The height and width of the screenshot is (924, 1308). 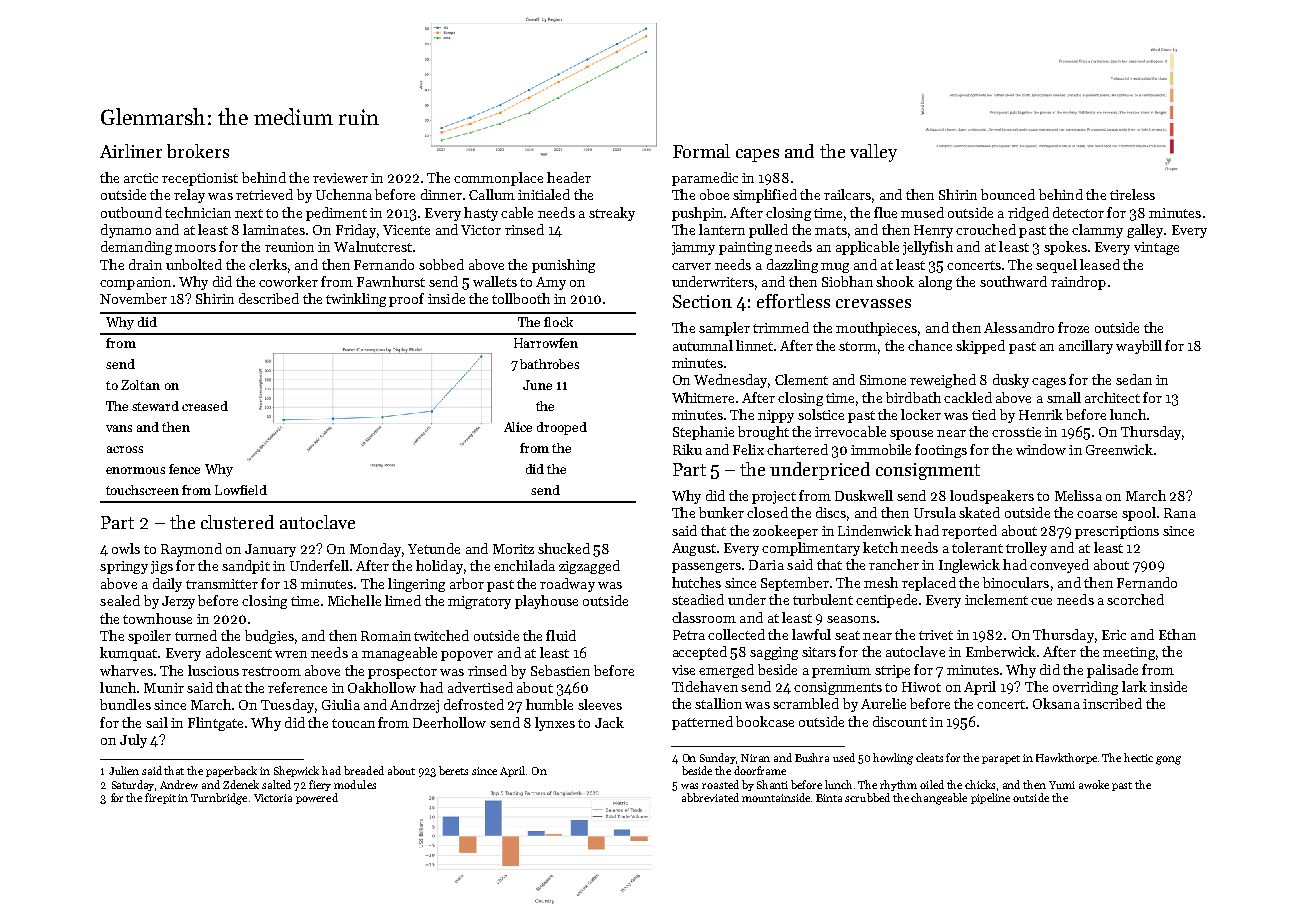 I want to click on owls, so click(x=126, y=548).
